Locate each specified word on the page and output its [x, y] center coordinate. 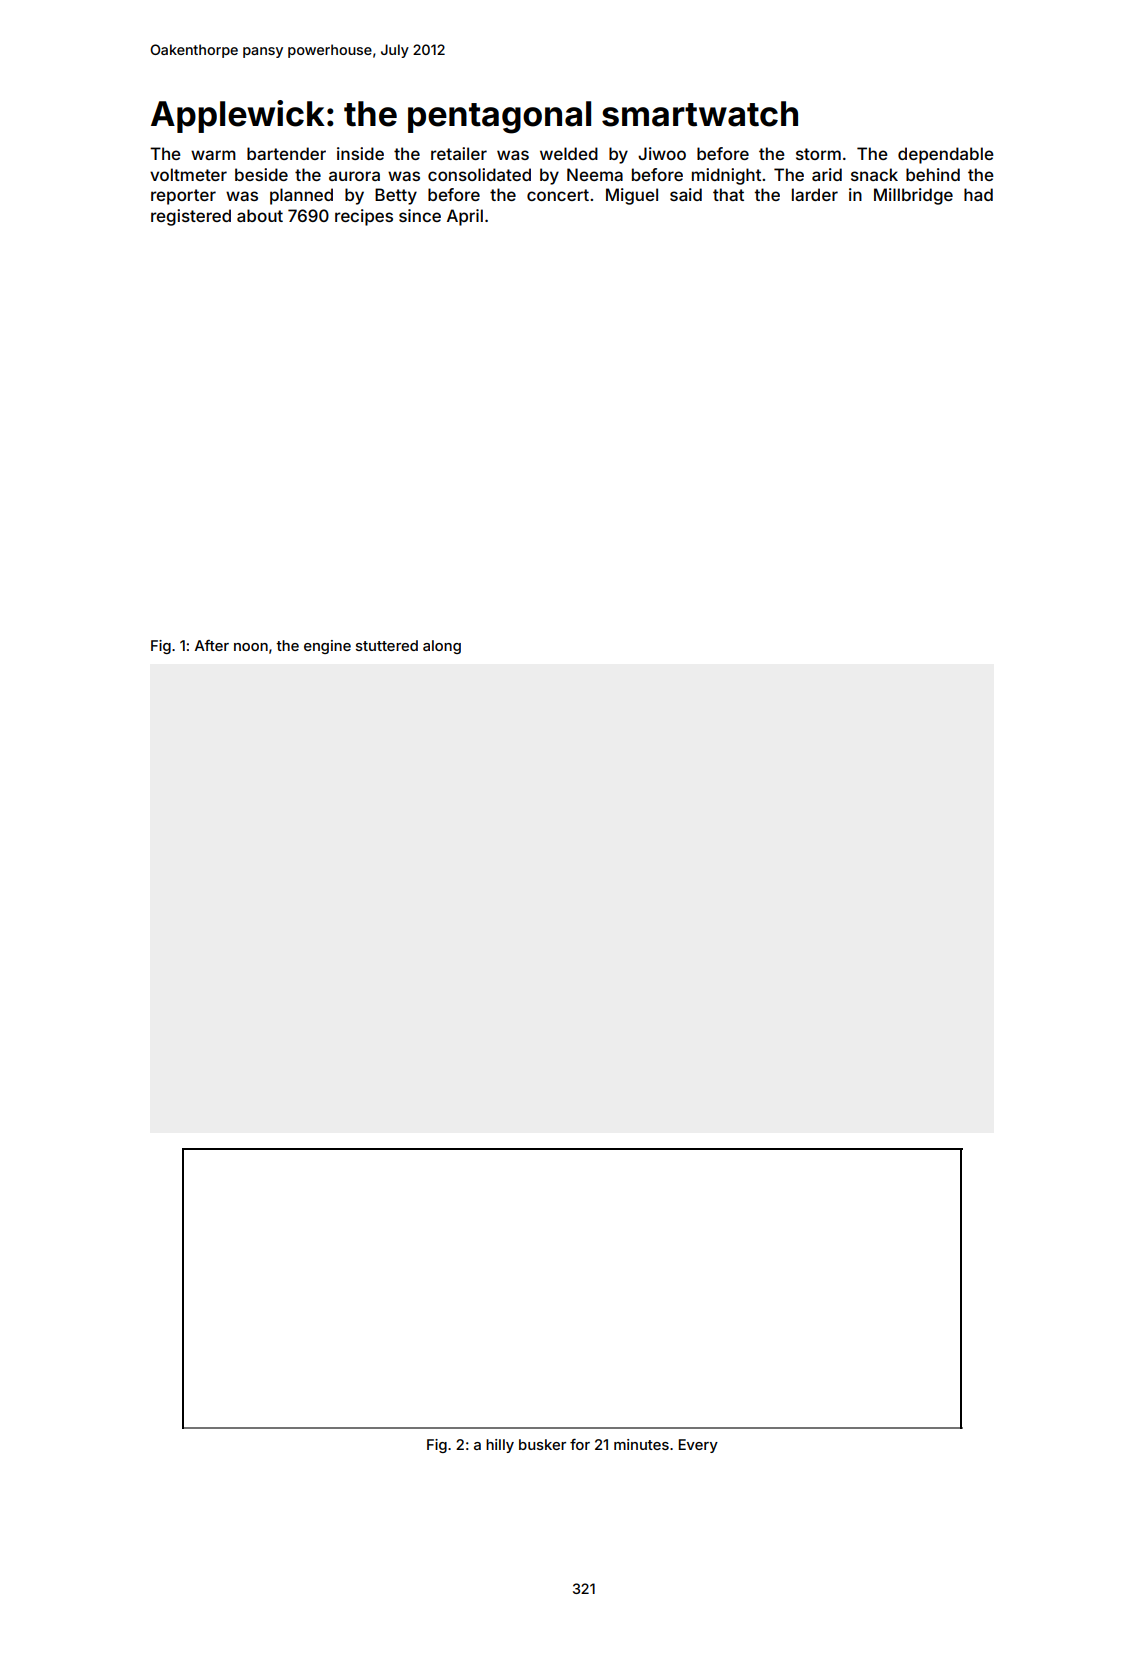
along [442, 647]
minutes [641, 1444]
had [978, 194]
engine [327, 647]
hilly [500, 1446]
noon [251, 647]
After [212, 645]
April [465, 217]
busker [542, 1444]
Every [698, 1446]
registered [191, 217]
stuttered [387, 645]
